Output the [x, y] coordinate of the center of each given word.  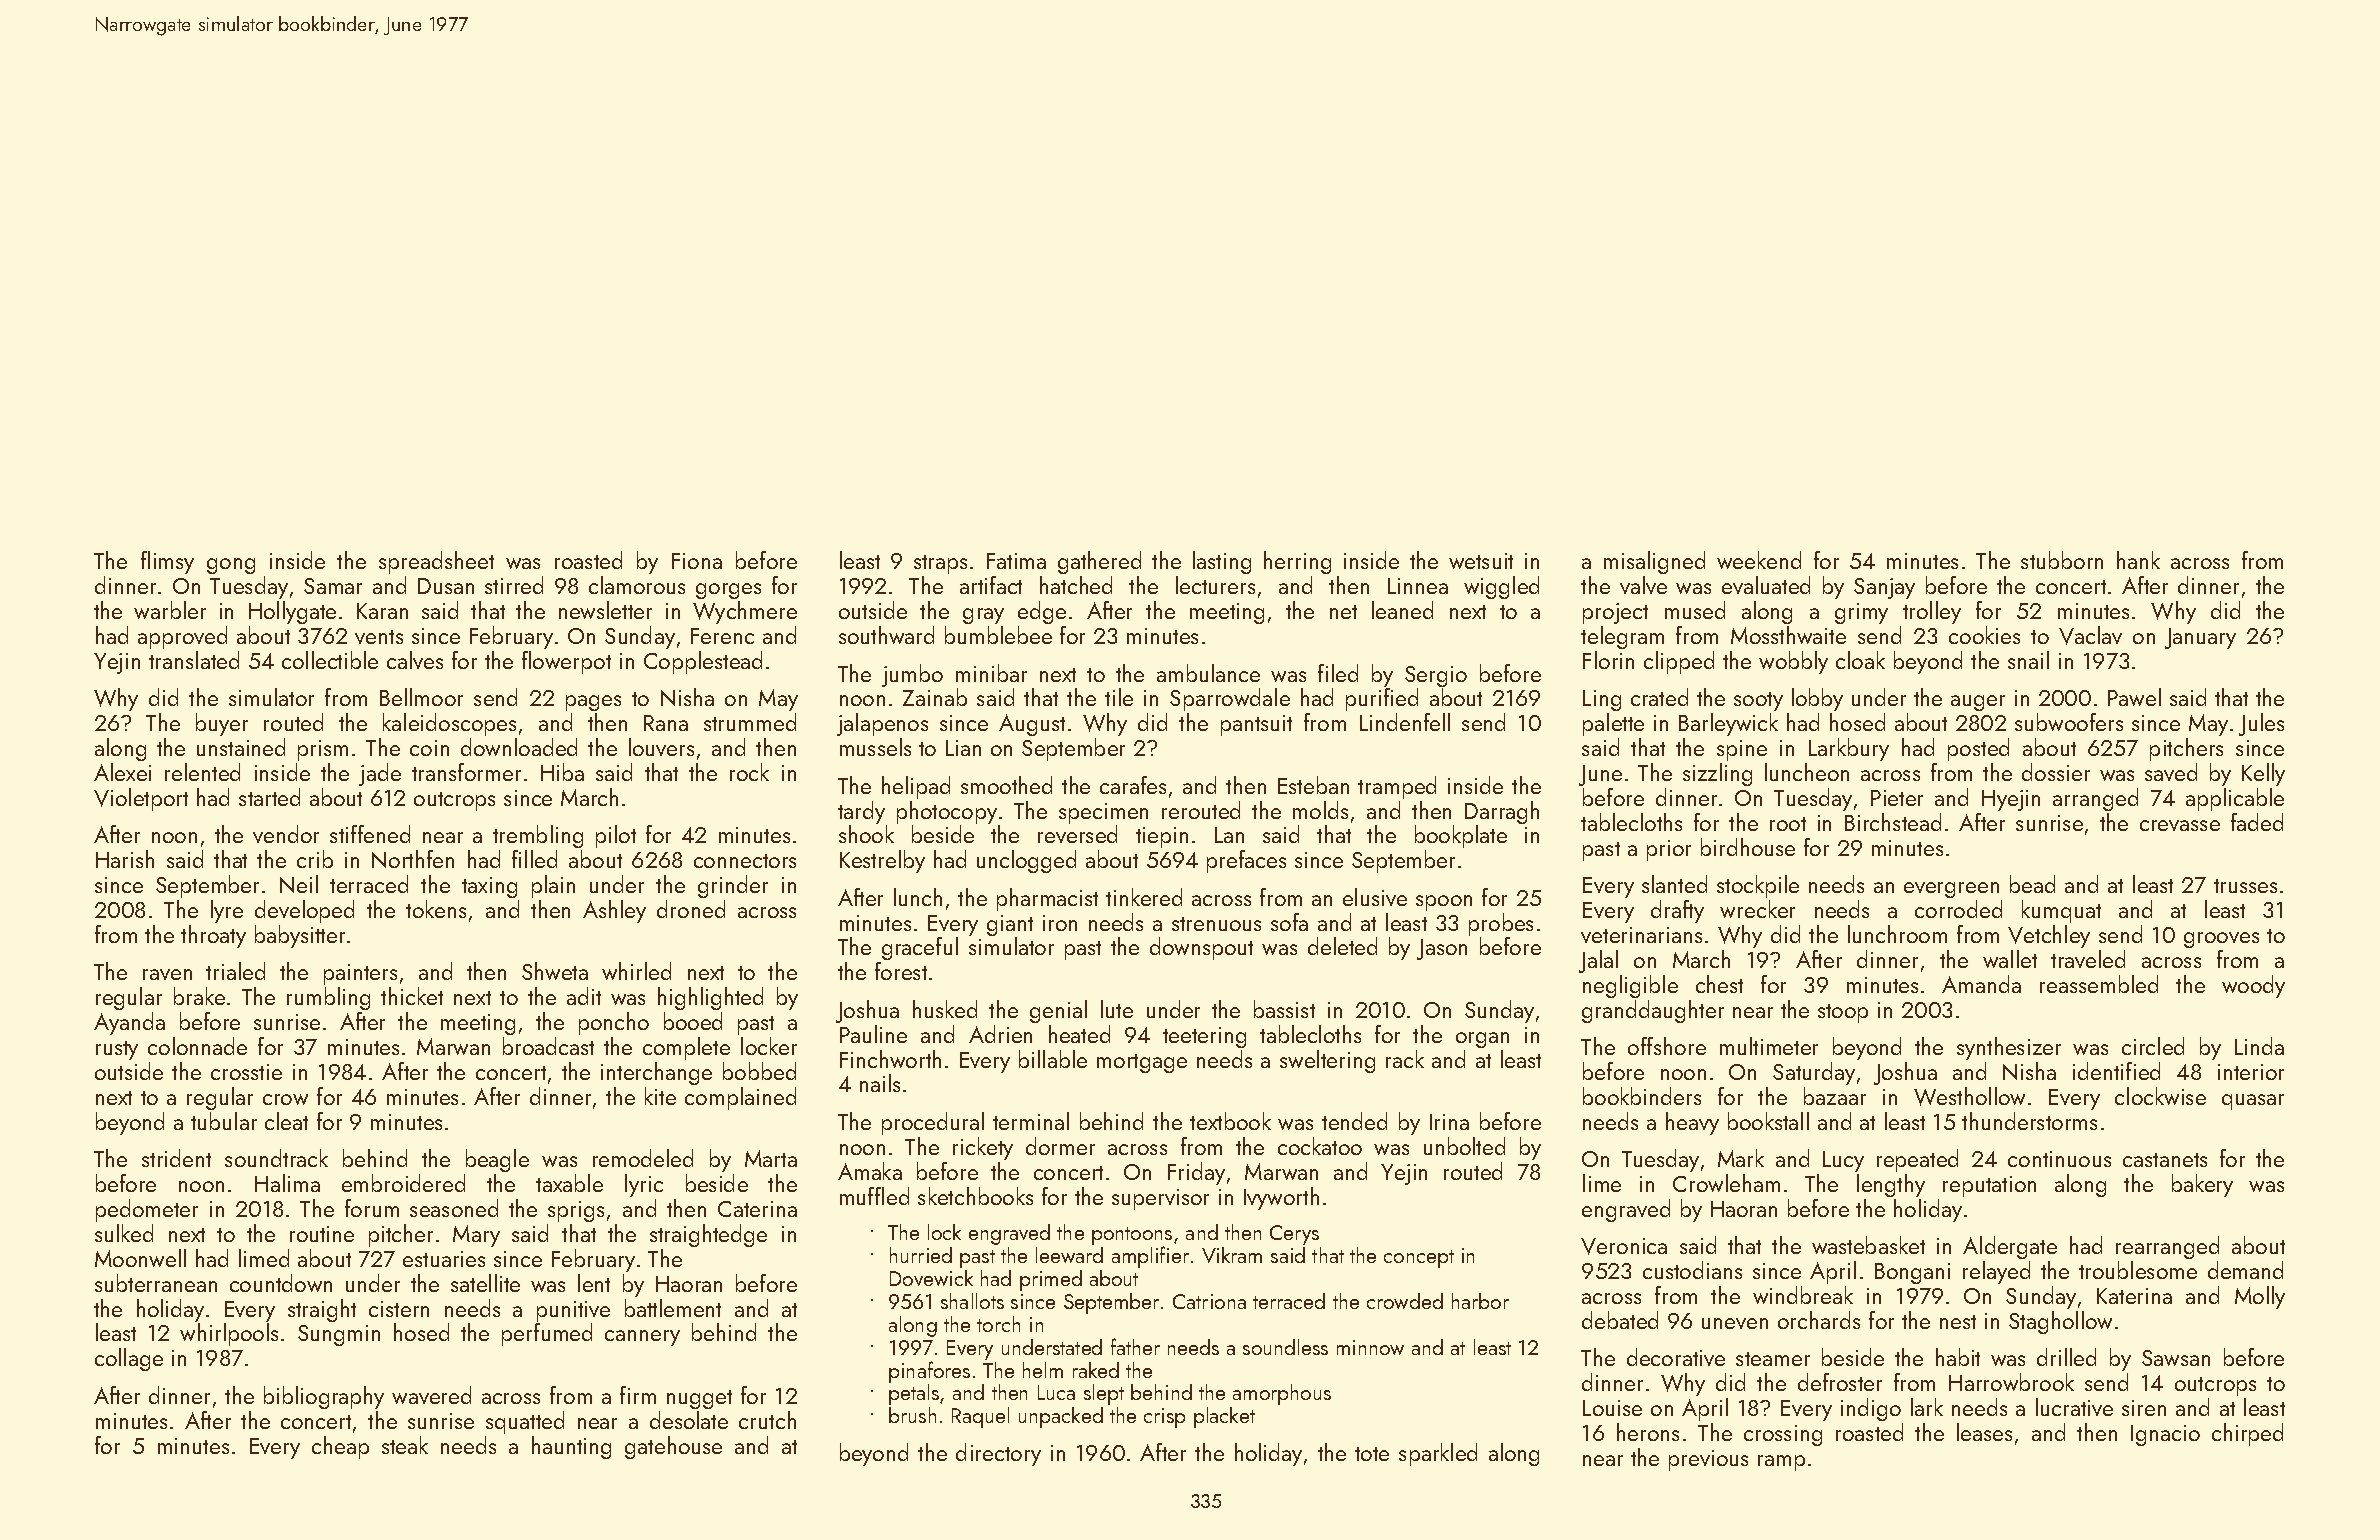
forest [901, 971]
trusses [2245, 886]
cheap [340, 1447]
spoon [1444, 903]
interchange [656, 1073]
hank [2138, 560]
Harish [125, 859]
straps [940, 564]
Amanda [1981, 984]
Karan [382, 611]
